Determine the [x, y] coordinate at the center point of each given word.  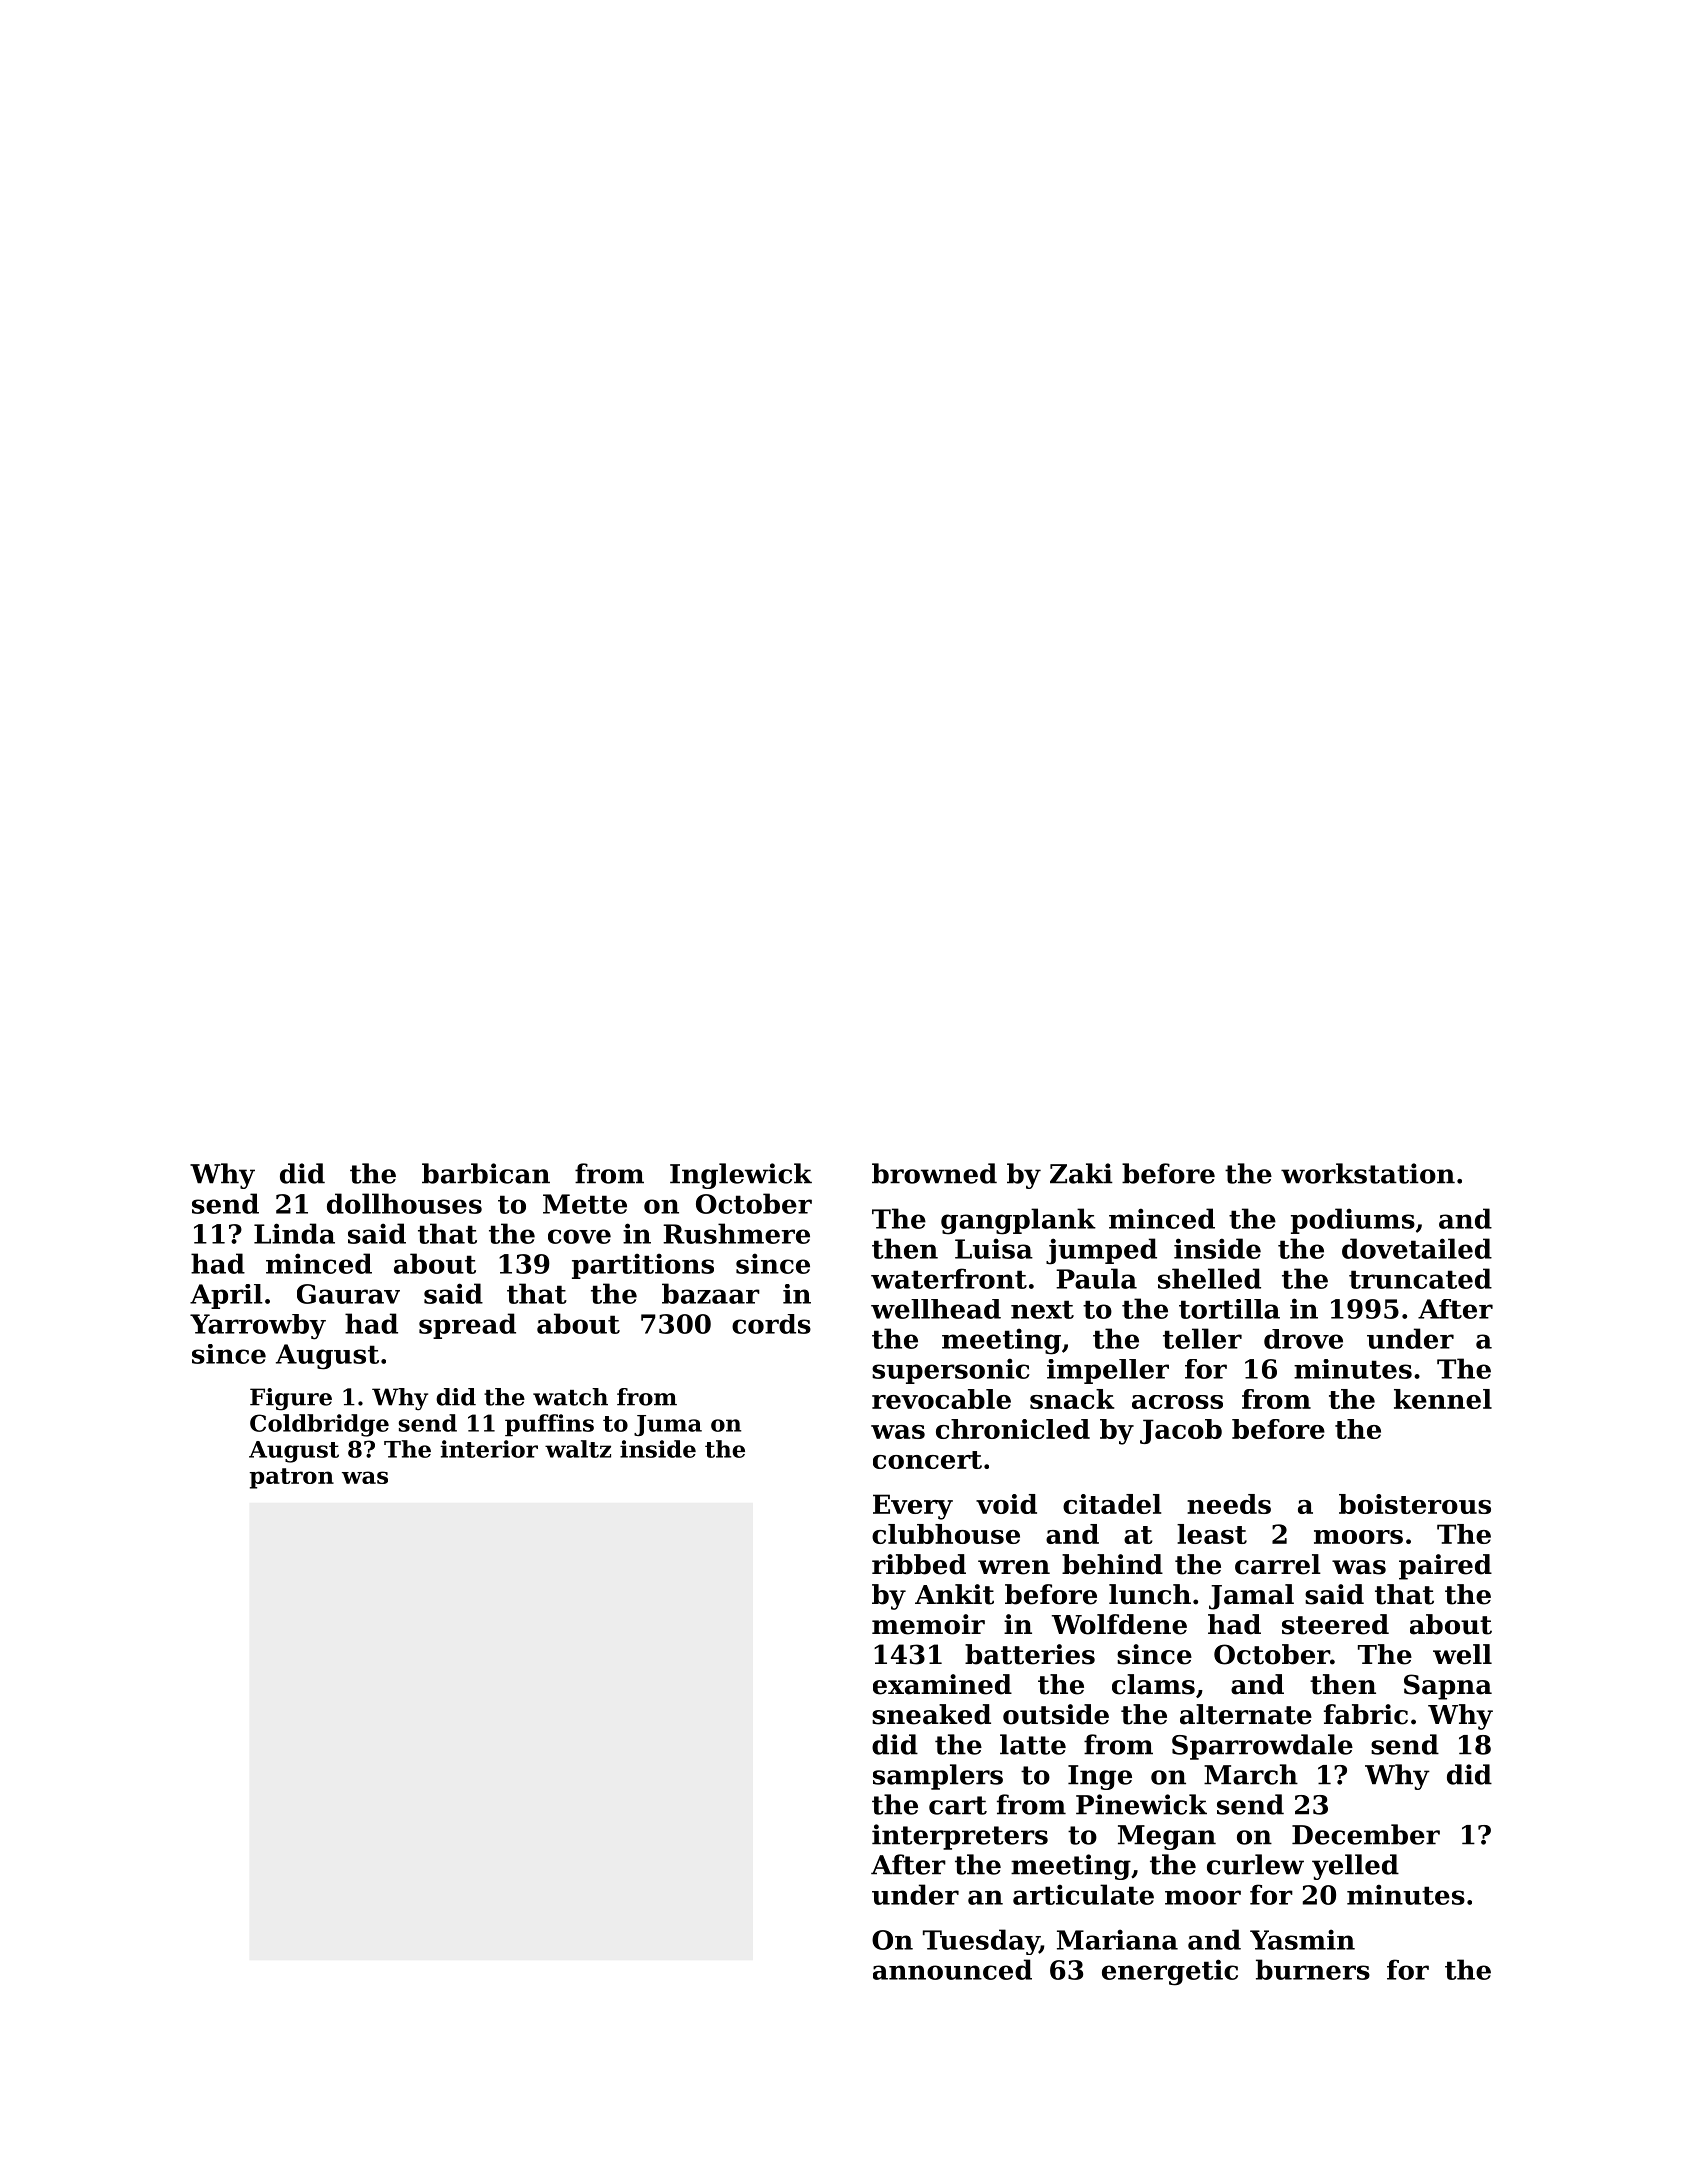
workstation [1368, 1173]
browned [934, 1173]
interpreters [960, 1837]
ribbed [919, 1564]
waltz [578, 1449]
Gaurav [348, 1294]
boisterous [1415, 1504]
